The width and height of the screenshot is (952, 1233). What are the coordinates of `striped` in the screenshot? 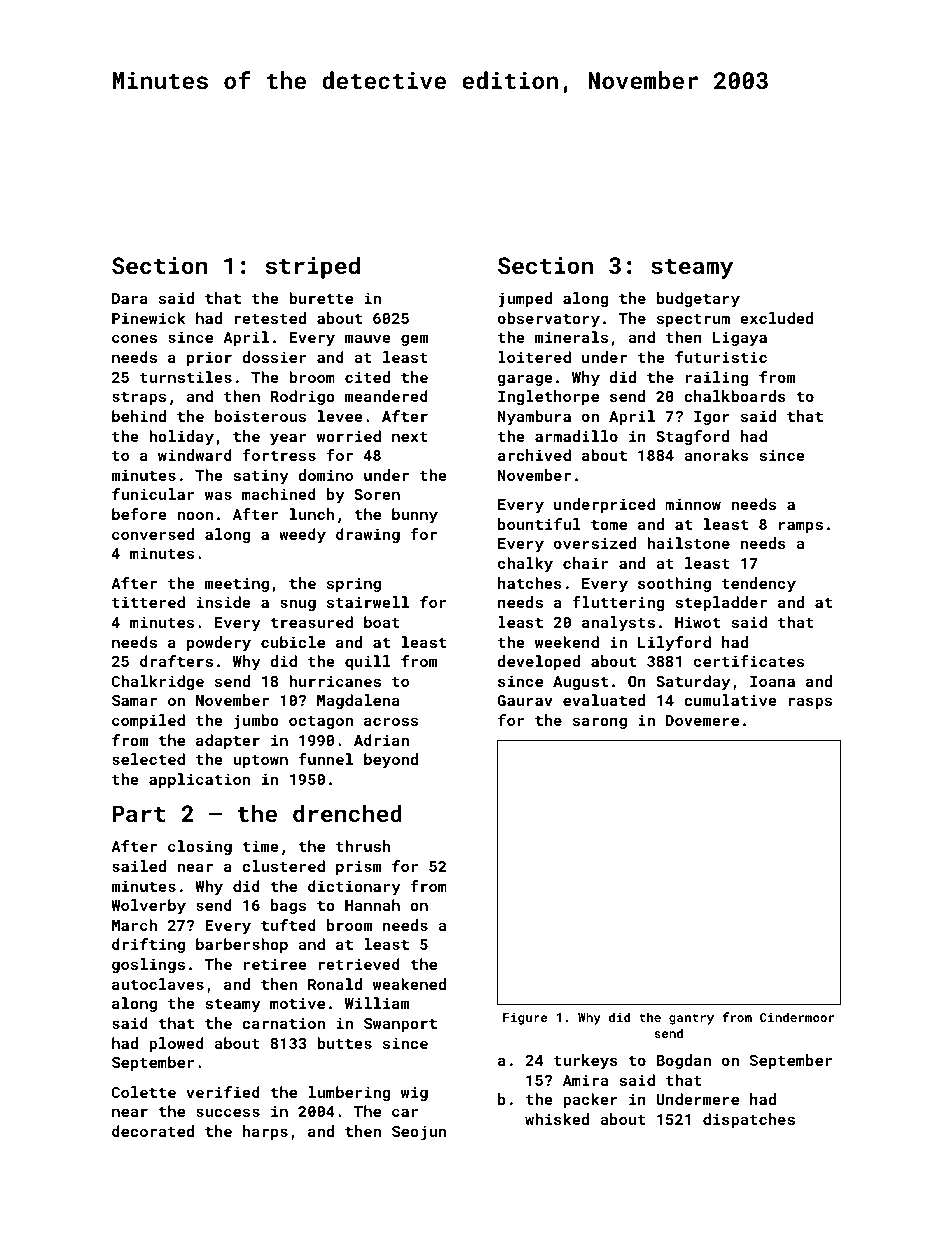 It's located at (312, 267).
